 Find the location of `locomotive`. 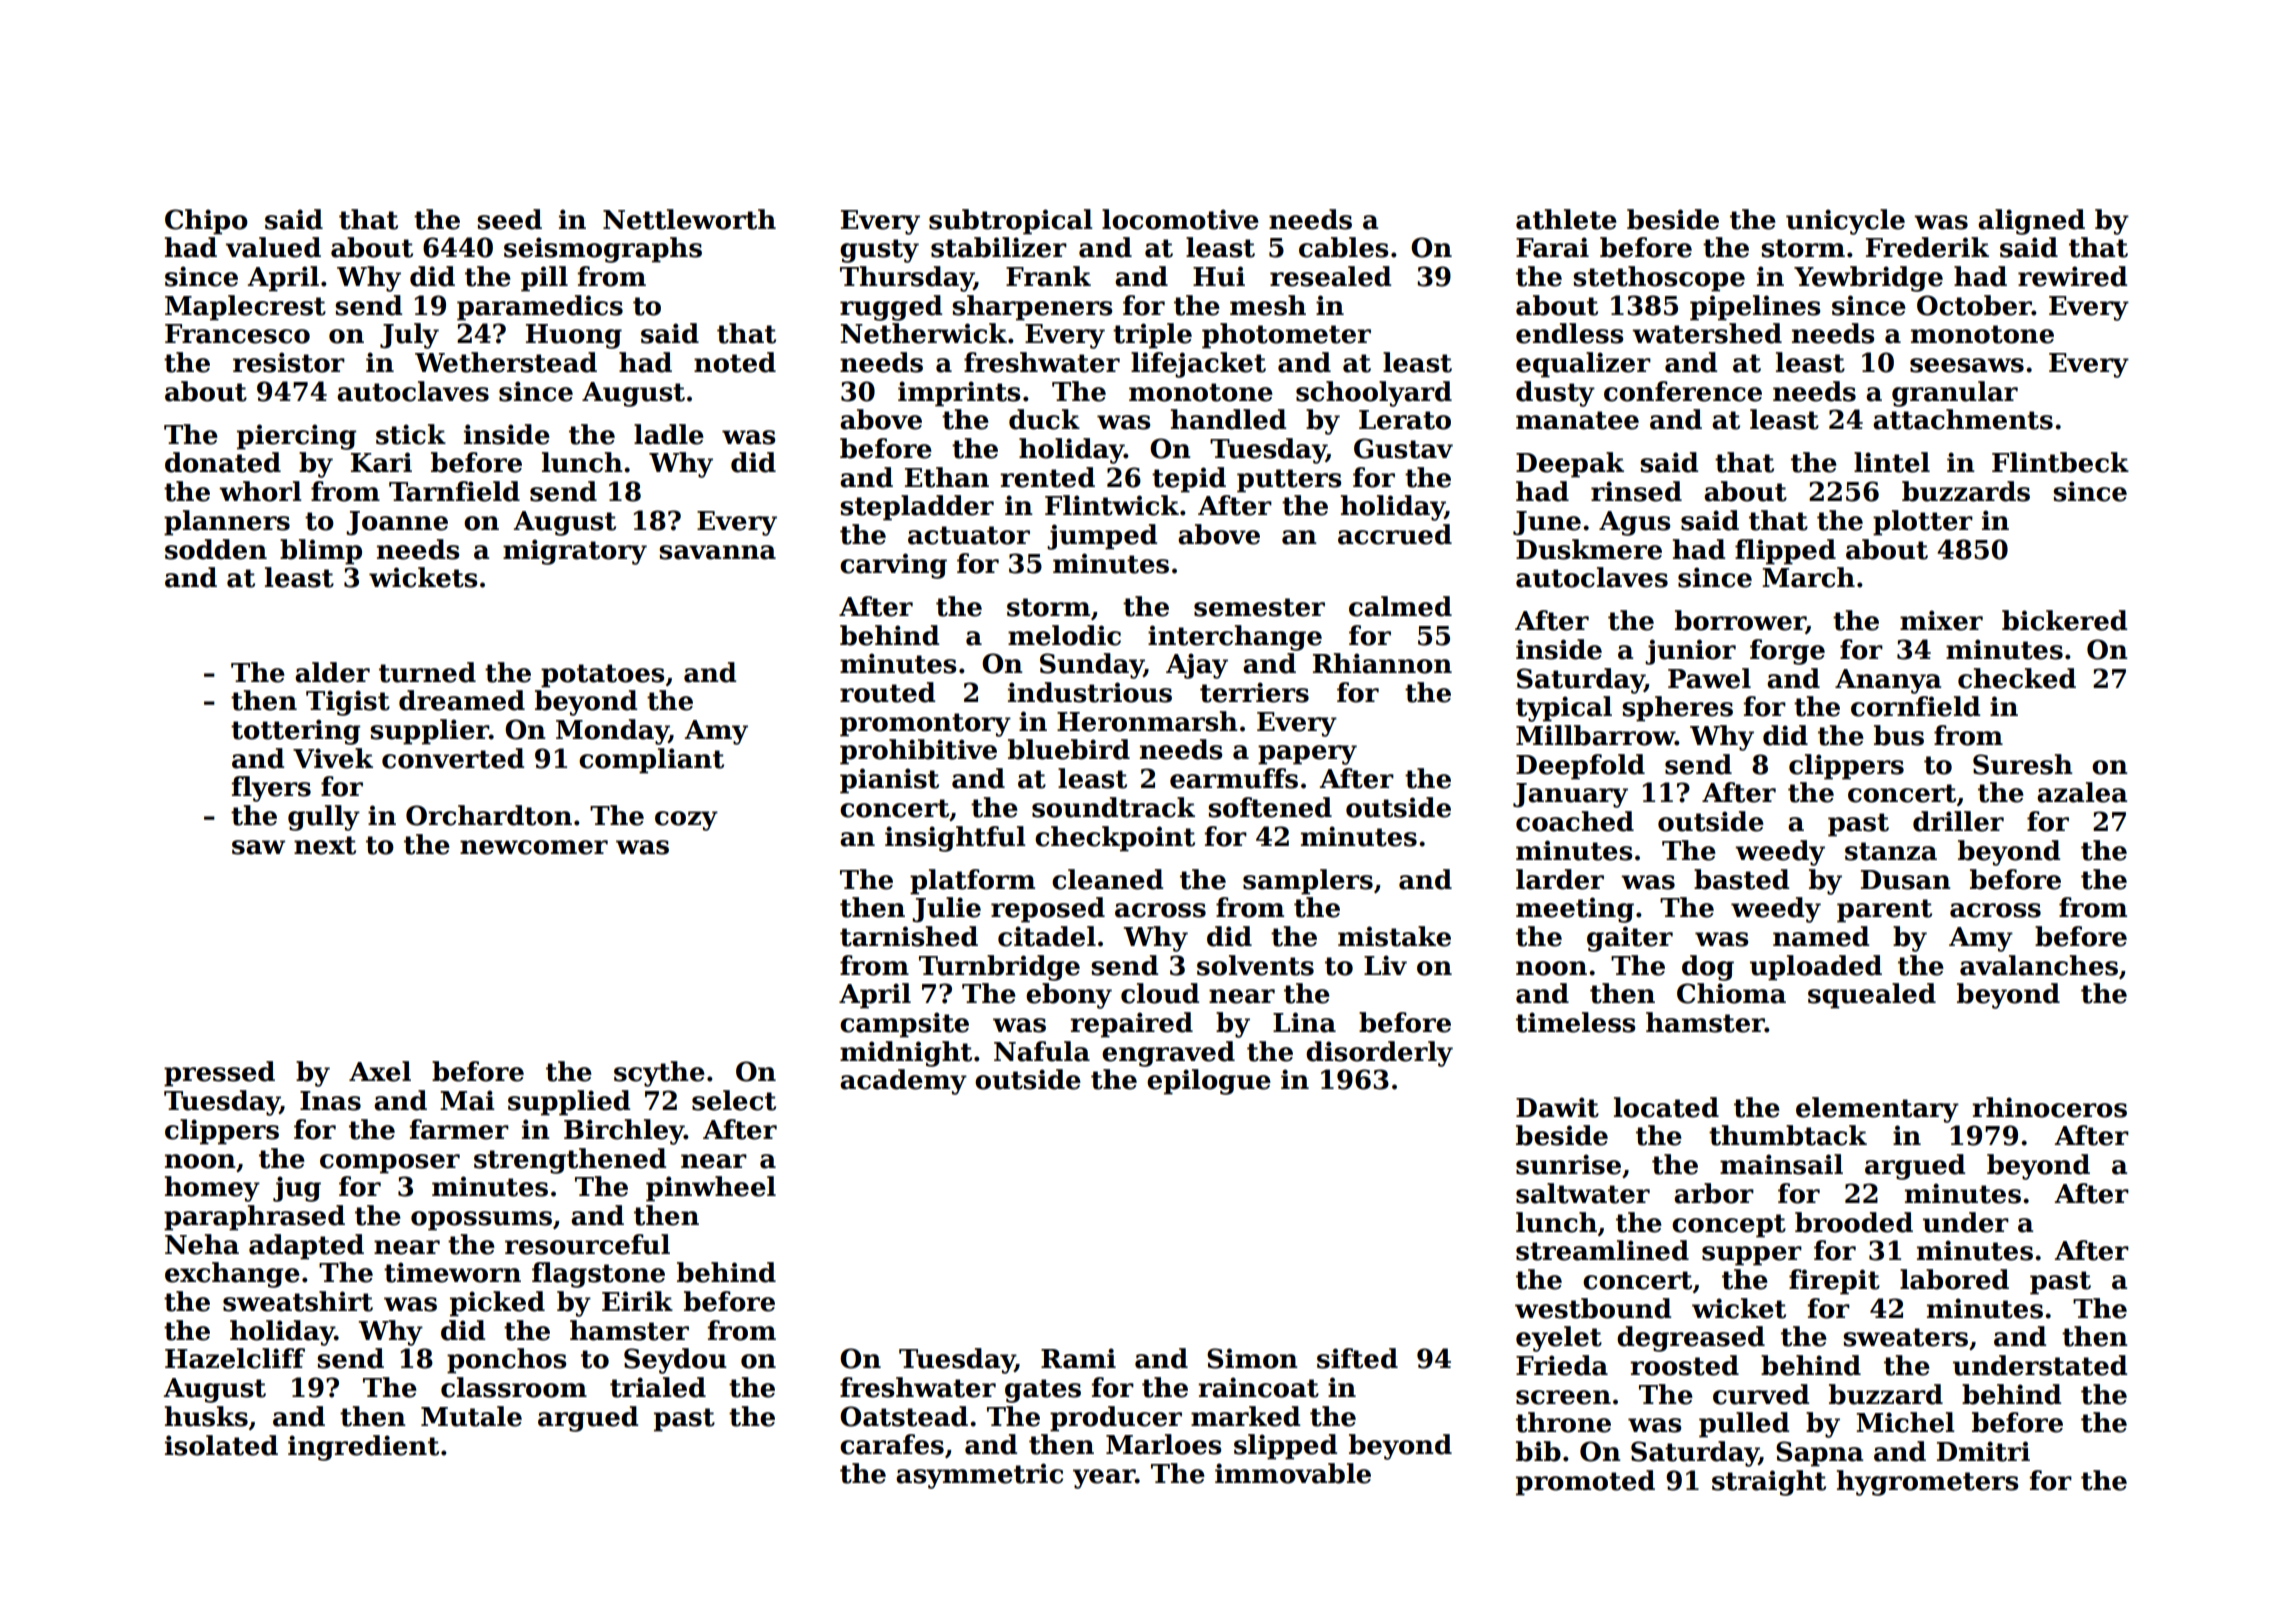

locomotive is located at coordinates (1180, 219).
